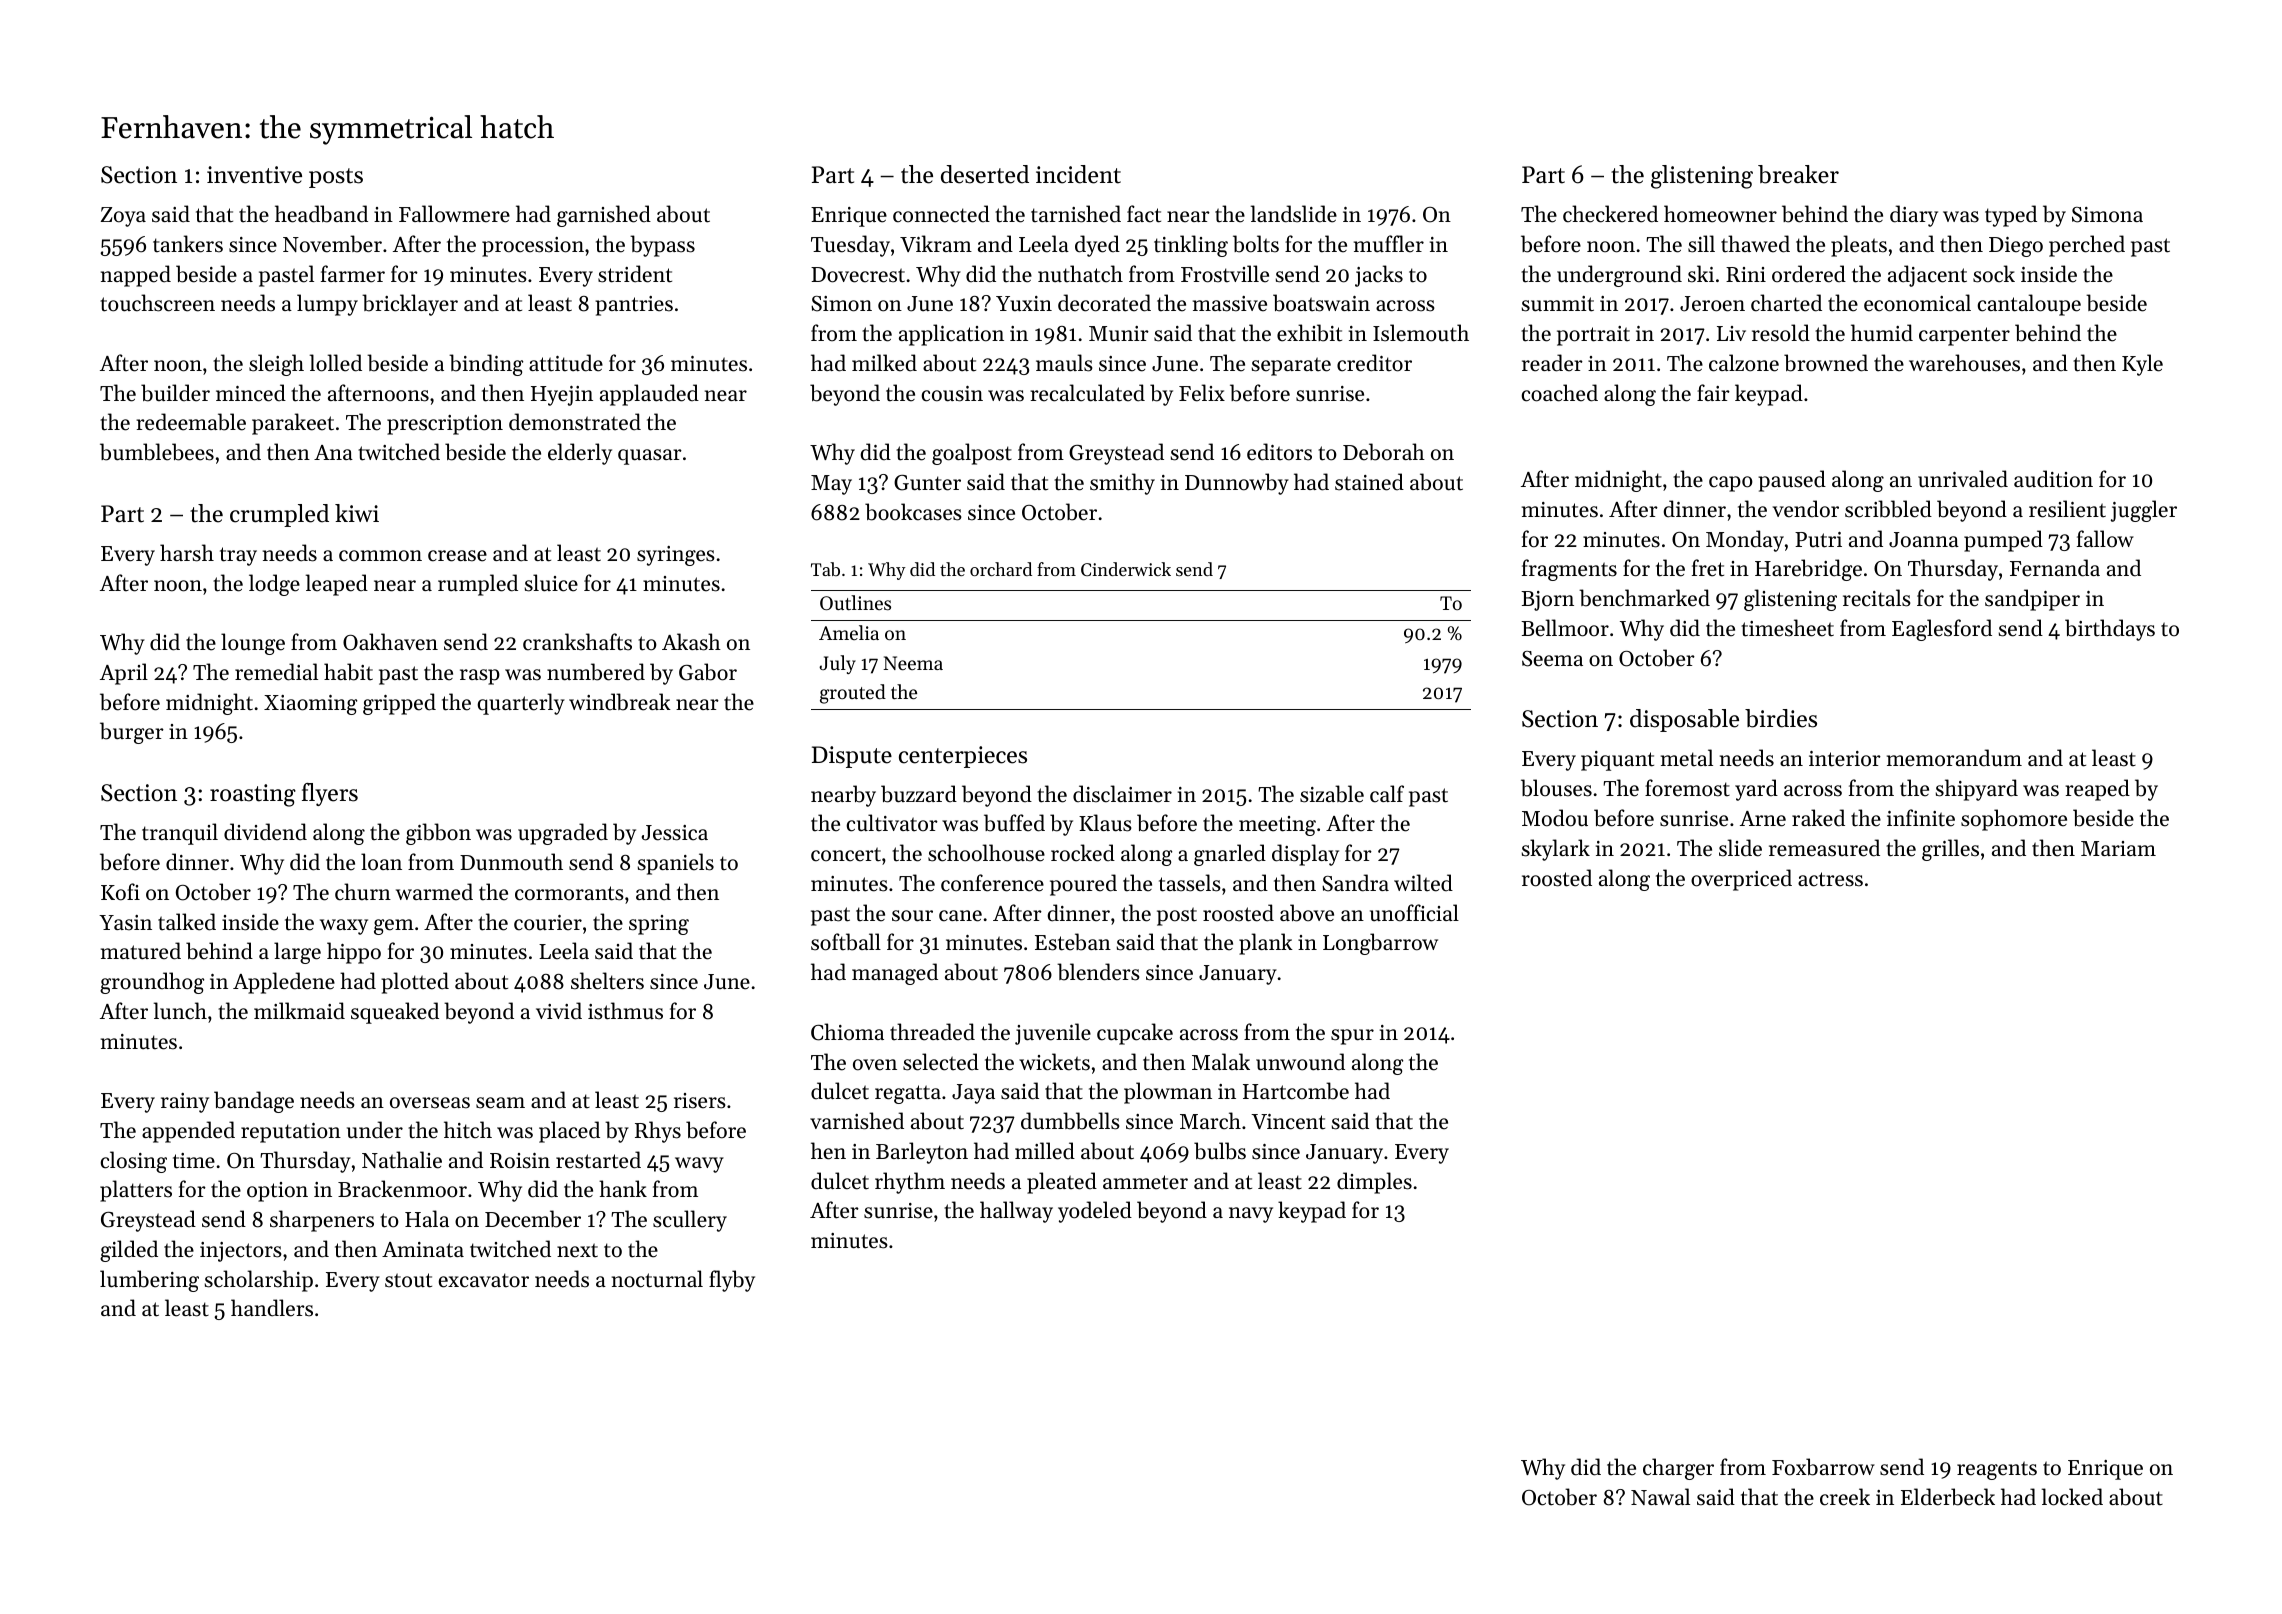 Image resolution: width=2282 pixels, height=1614 pixels. What do you see at coordinates (272, 1308) in the image?
I see `handlers` at bounding box center [272, 1308].
